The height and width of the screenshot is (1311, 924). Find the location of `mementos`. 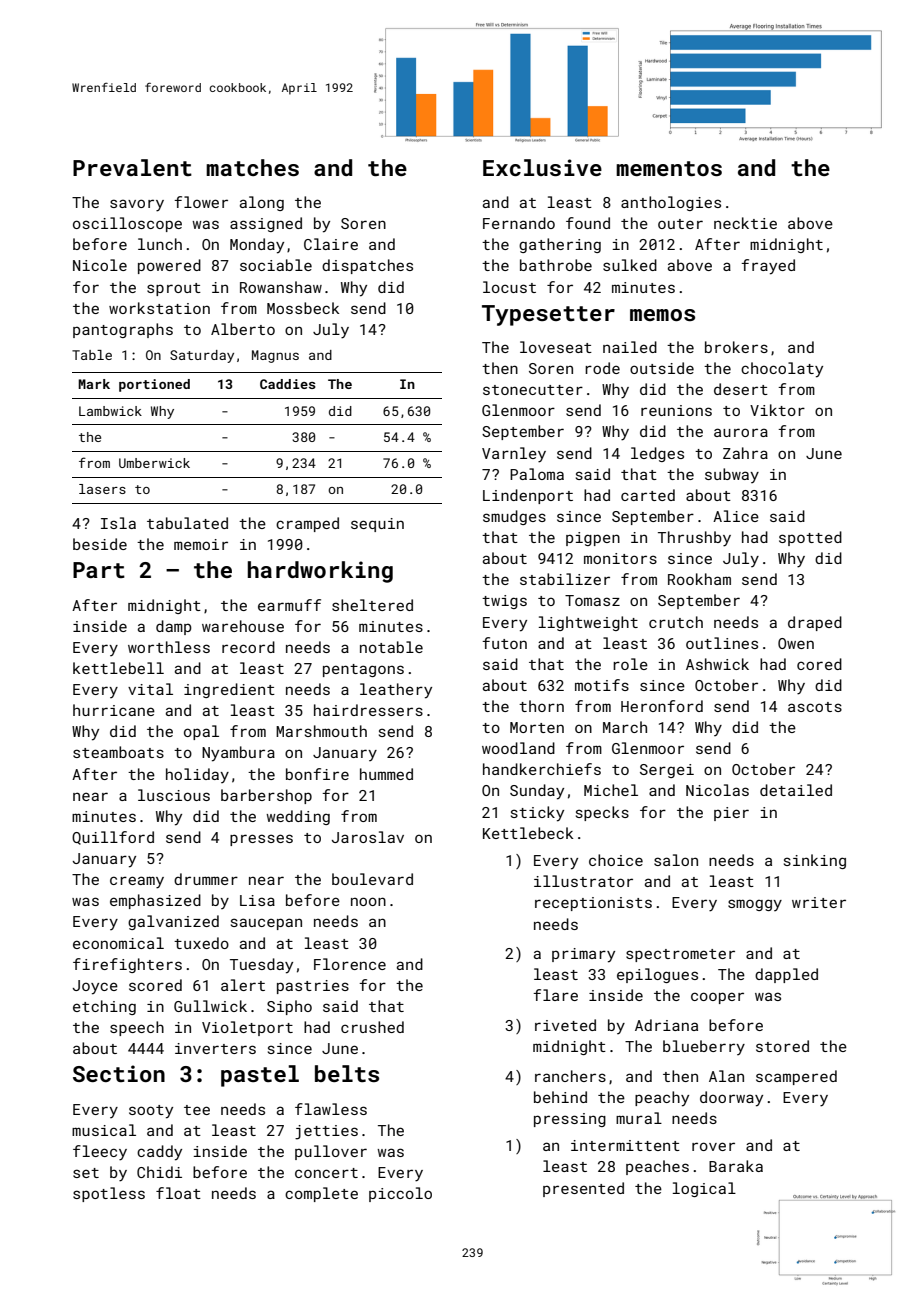

mementos is located at coordinates (669, 168).
